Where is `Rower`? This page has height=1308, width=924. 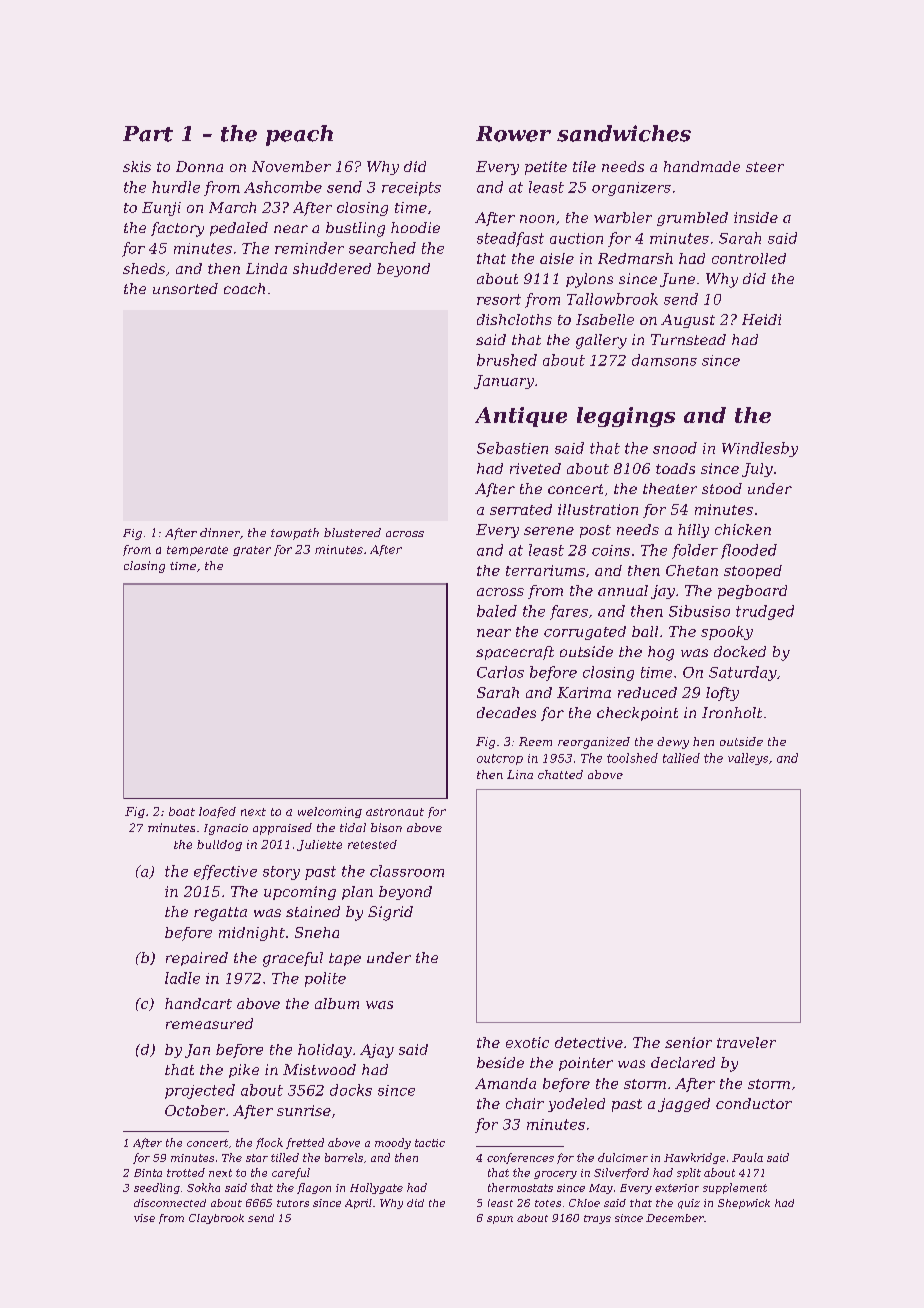
Rower is located at coordinates (513, 134).
